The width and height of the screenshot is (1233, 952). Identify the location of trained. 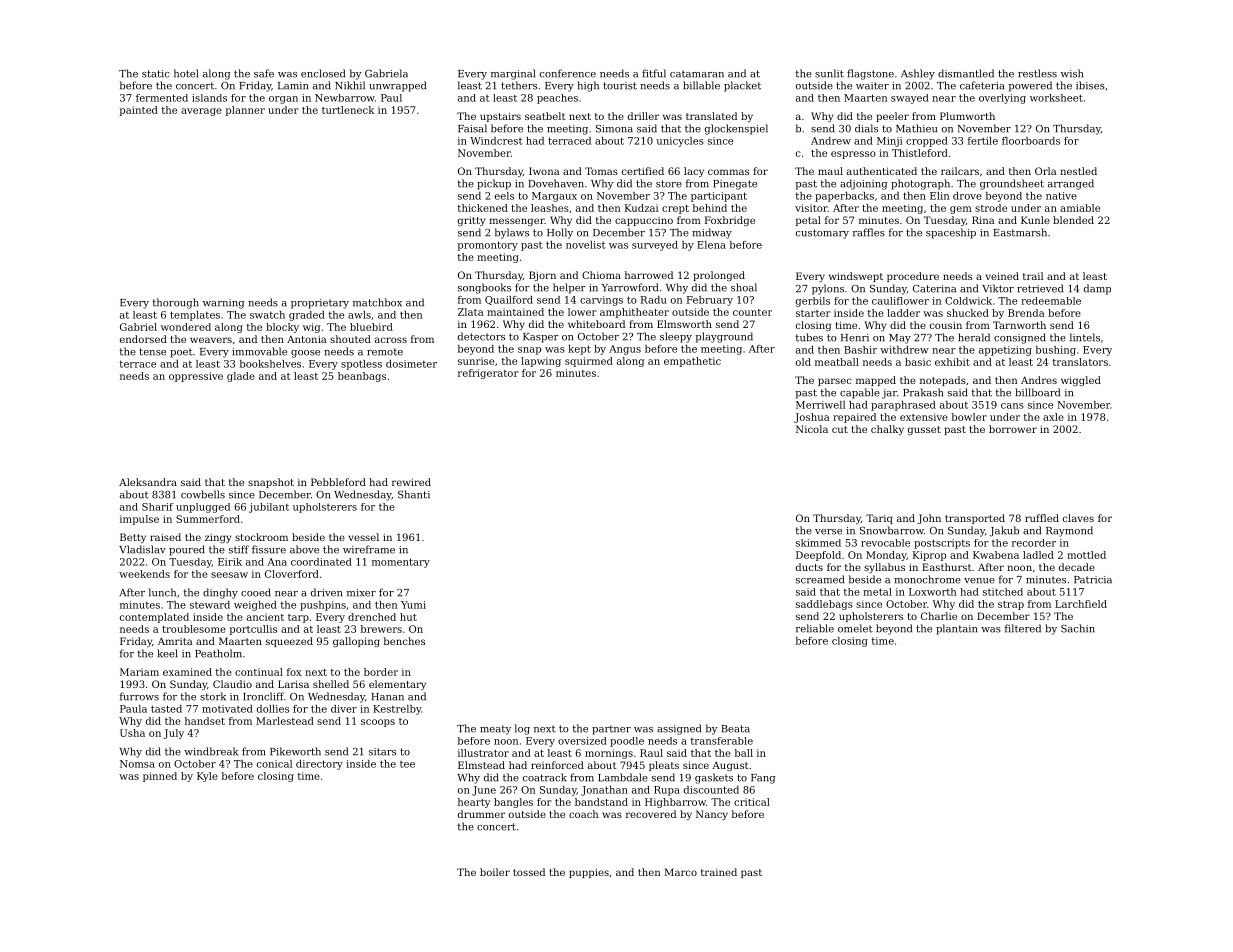
(719, 872).
